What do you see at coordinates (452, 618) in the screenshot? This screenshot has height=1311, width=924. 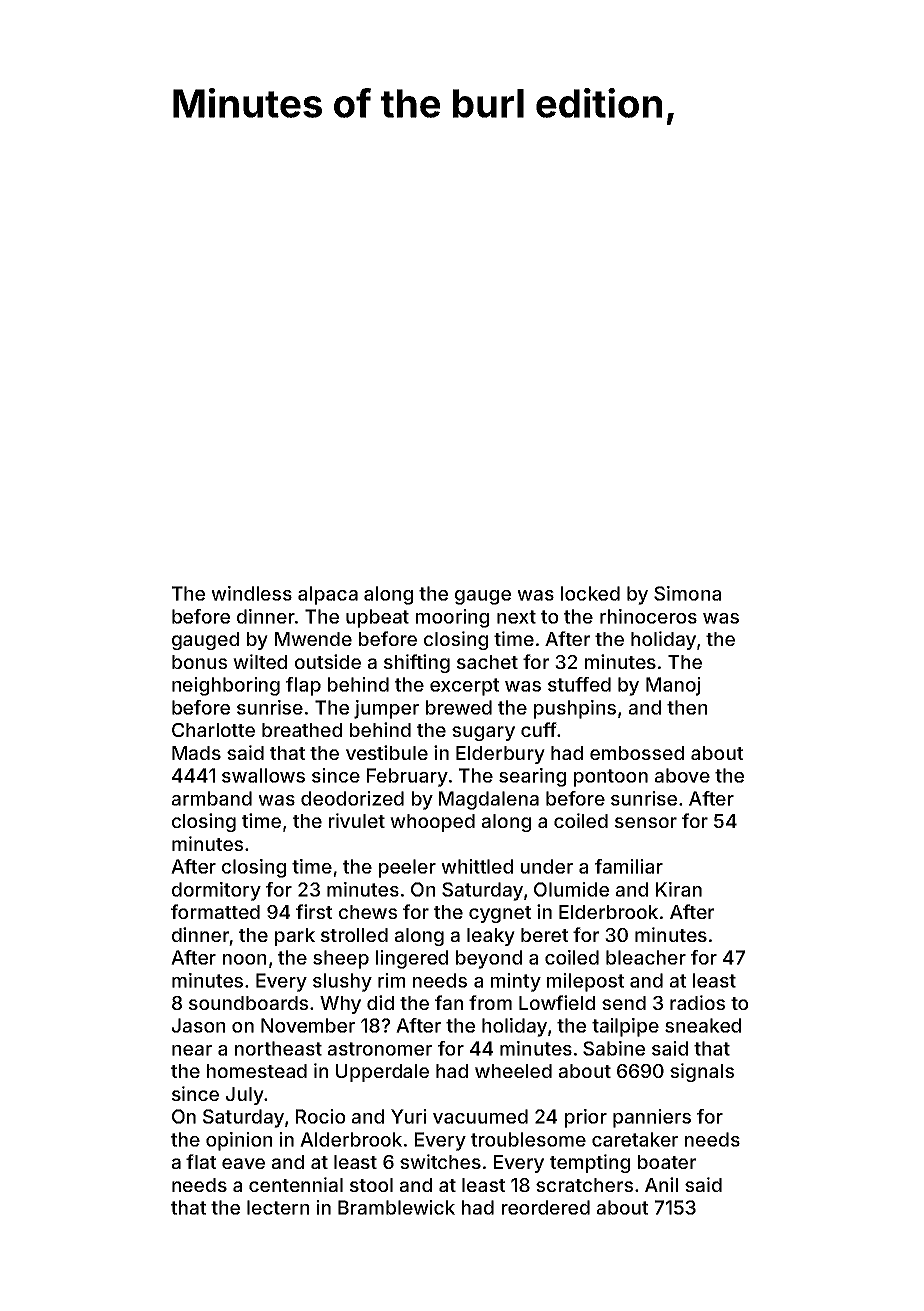 I see `mooring` at bounding box center [452, 618].
